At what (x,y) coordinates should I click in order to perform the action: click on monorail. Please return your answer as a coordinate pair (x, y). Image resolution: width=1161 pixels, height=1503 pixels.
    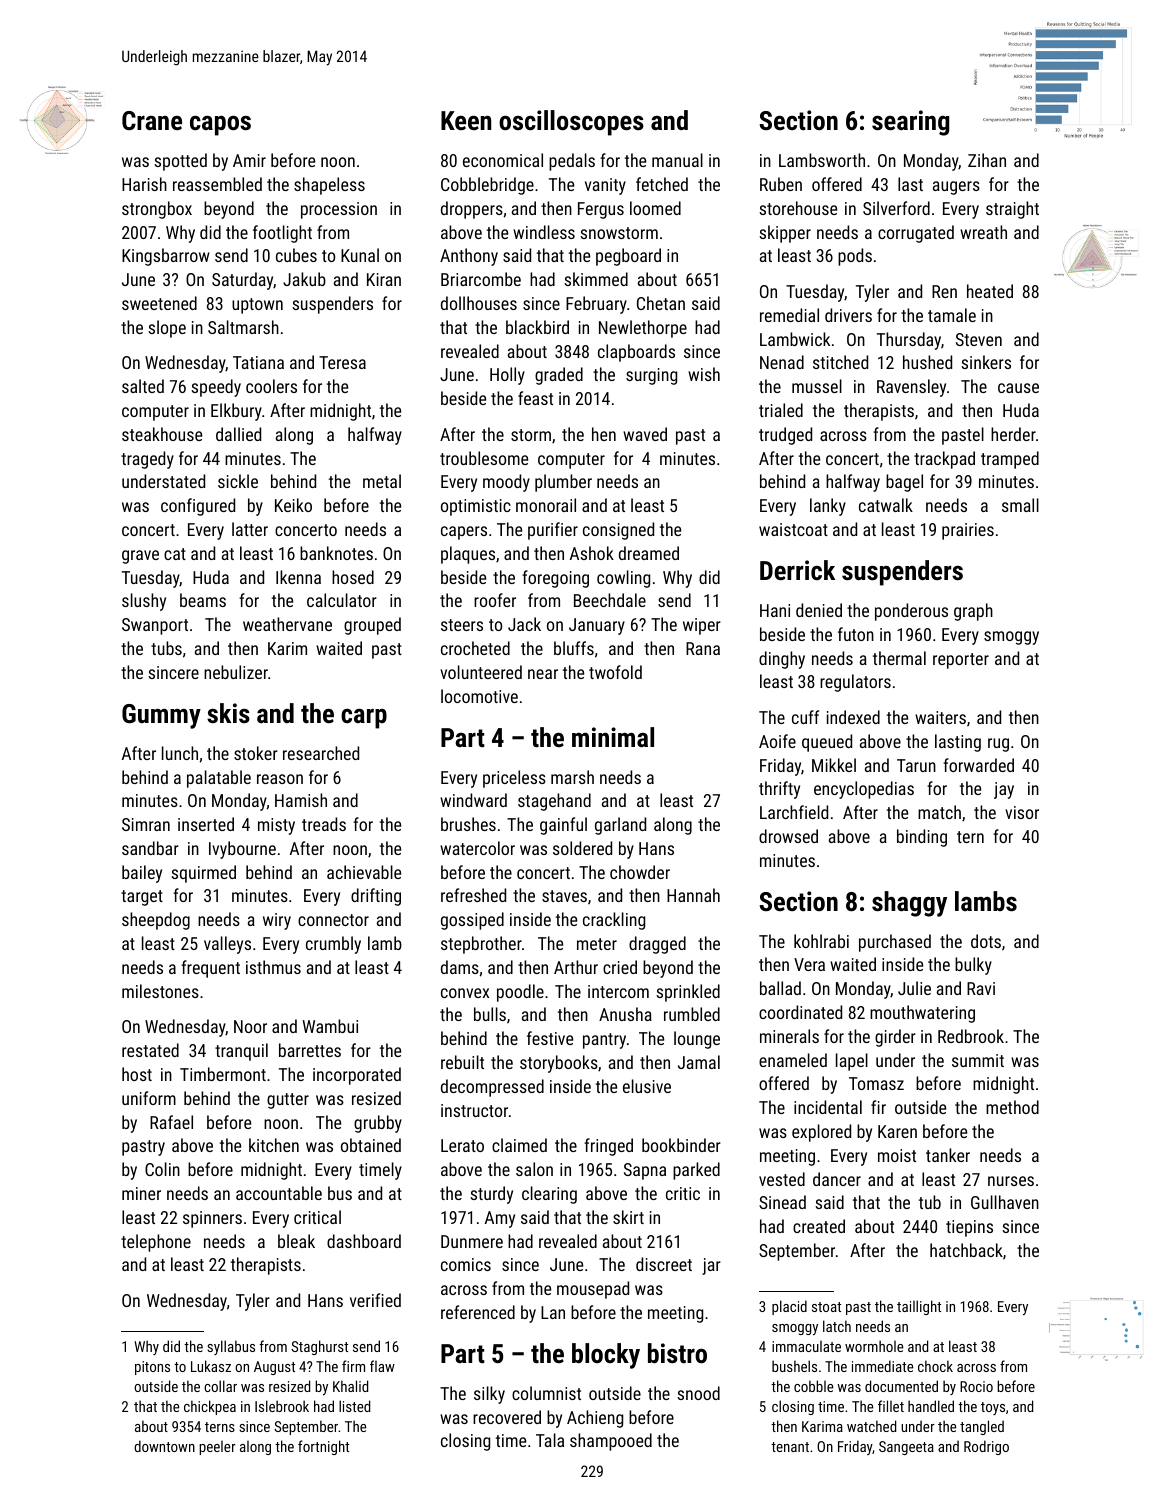
    Looking at the image, I should click on (546, 505).
